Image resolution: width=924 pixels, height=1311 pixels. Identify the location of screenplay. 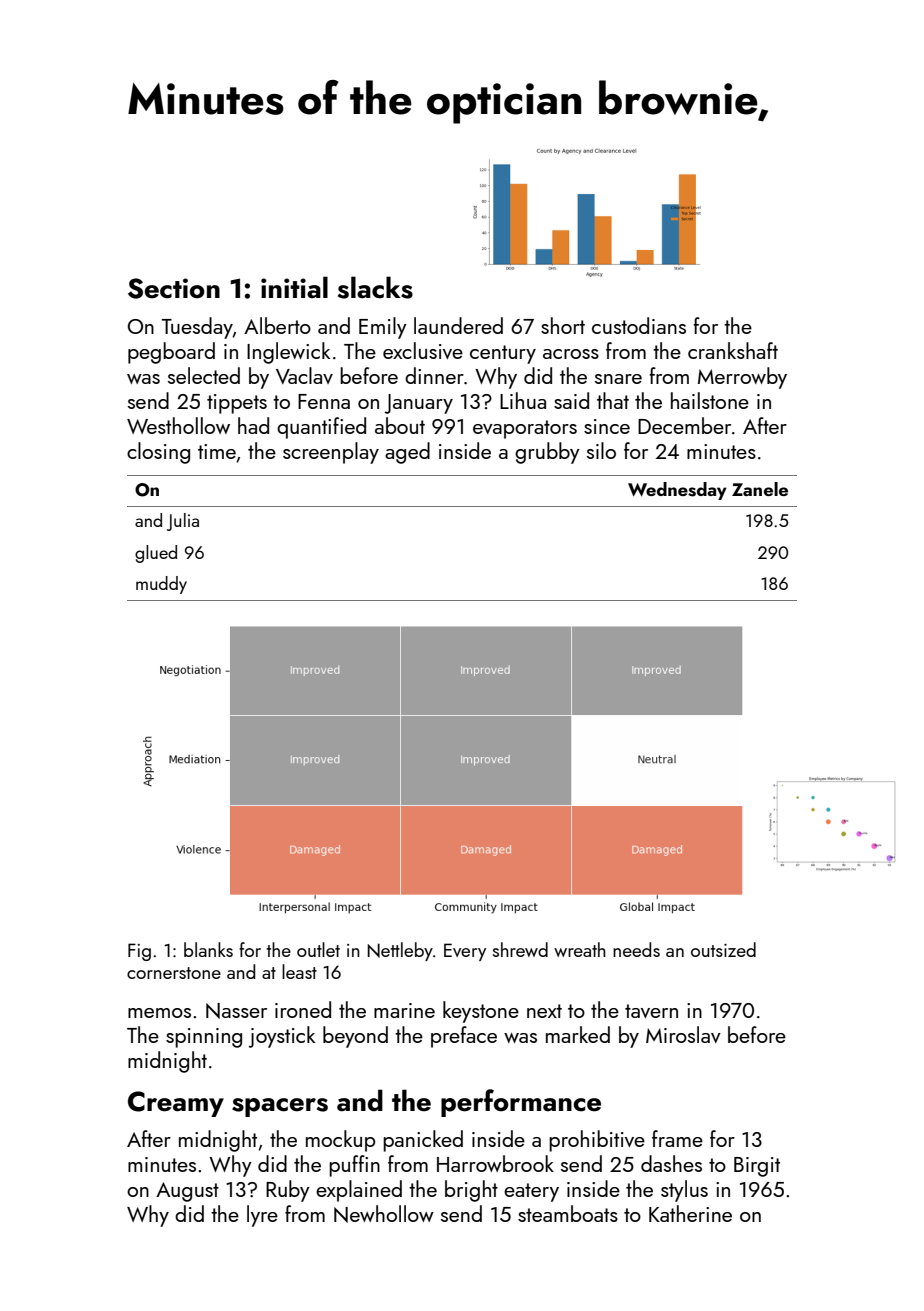
(331, 453).
